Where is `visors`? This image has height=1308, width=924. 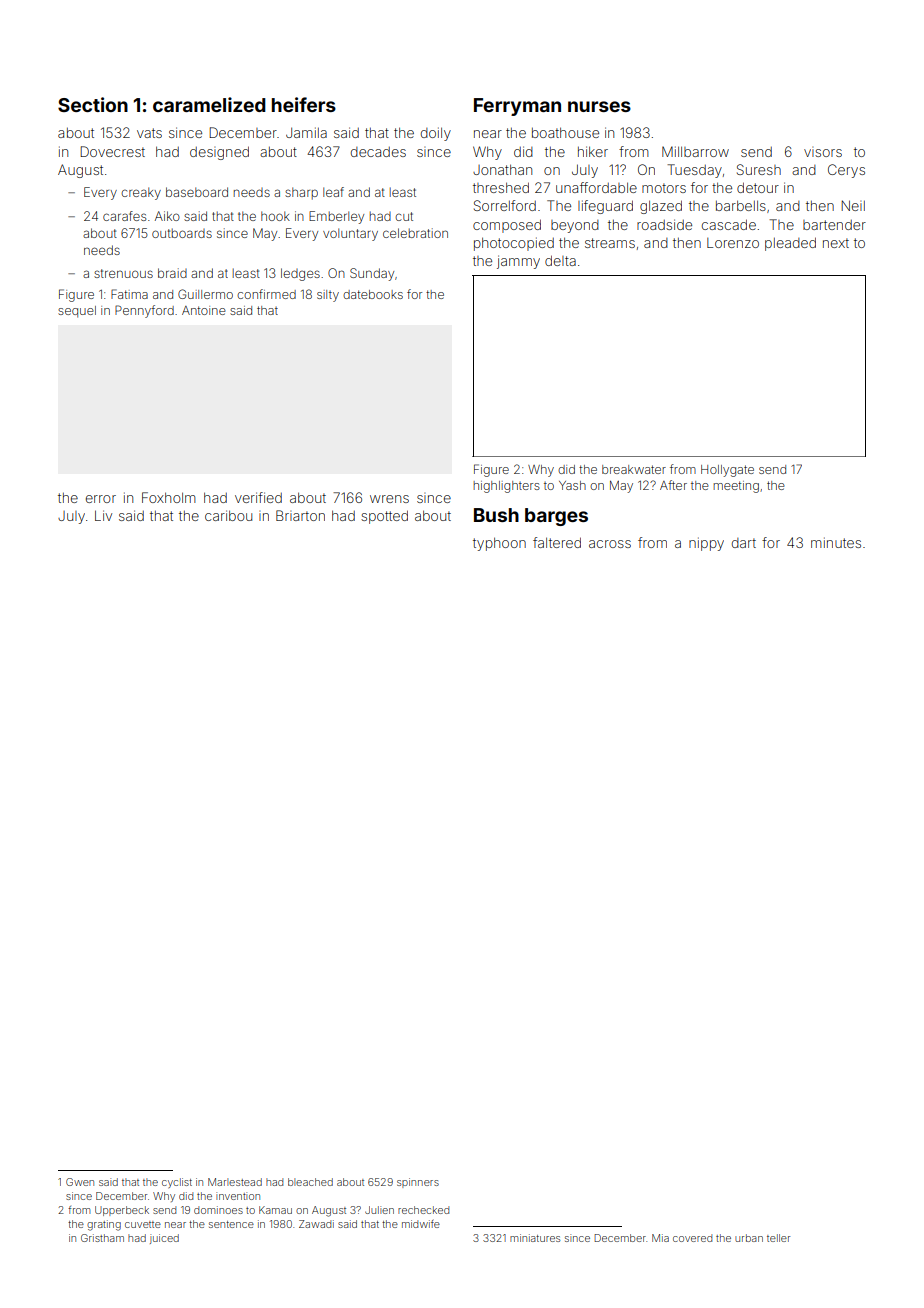
visors is located at coordinates (823, 152).
